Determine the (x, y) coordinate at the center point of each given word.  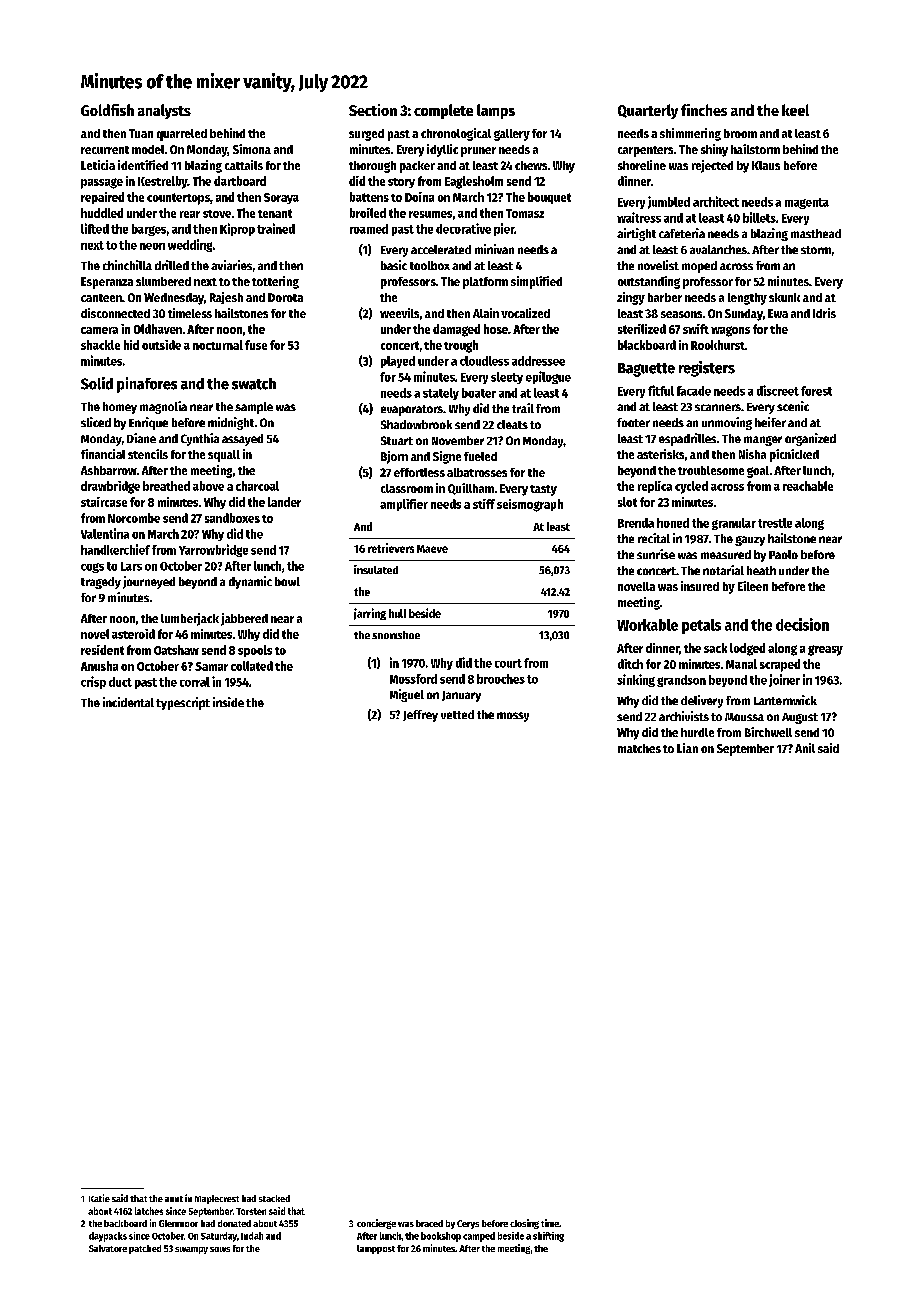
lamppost (376, 1249)
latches (149, 1211)
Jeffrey (420, 716)
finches (704, 110)
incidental (128, 702)
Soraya (281, 198)
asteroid (133, 634)
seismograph (530, 505)
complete (443, 111)
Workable (647, 625)
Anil (805, 748)
